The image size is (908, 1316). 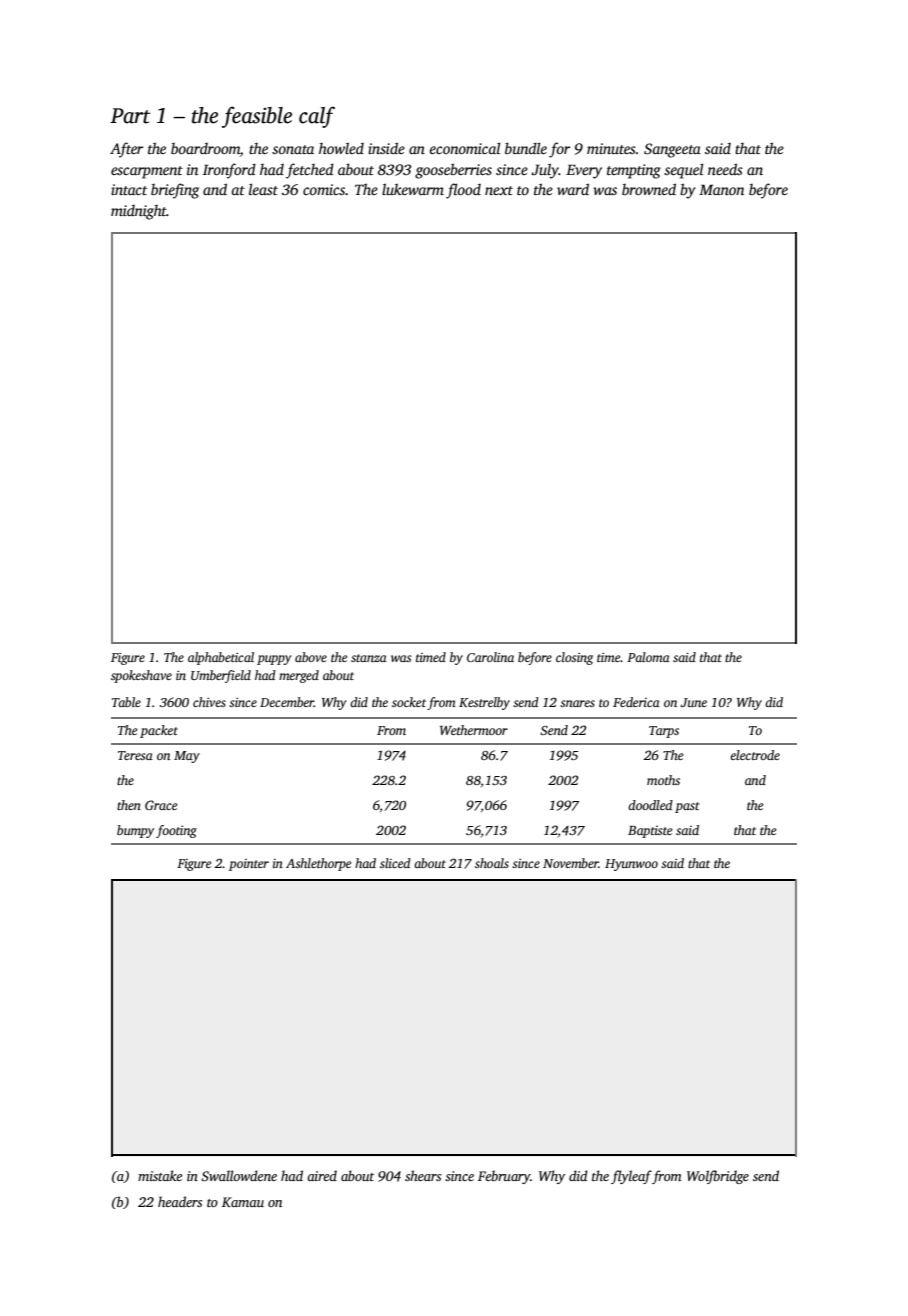 What do you see at coordinates (504, 1177) in the page?
I see `February` at bounding box center [504, 1177].
